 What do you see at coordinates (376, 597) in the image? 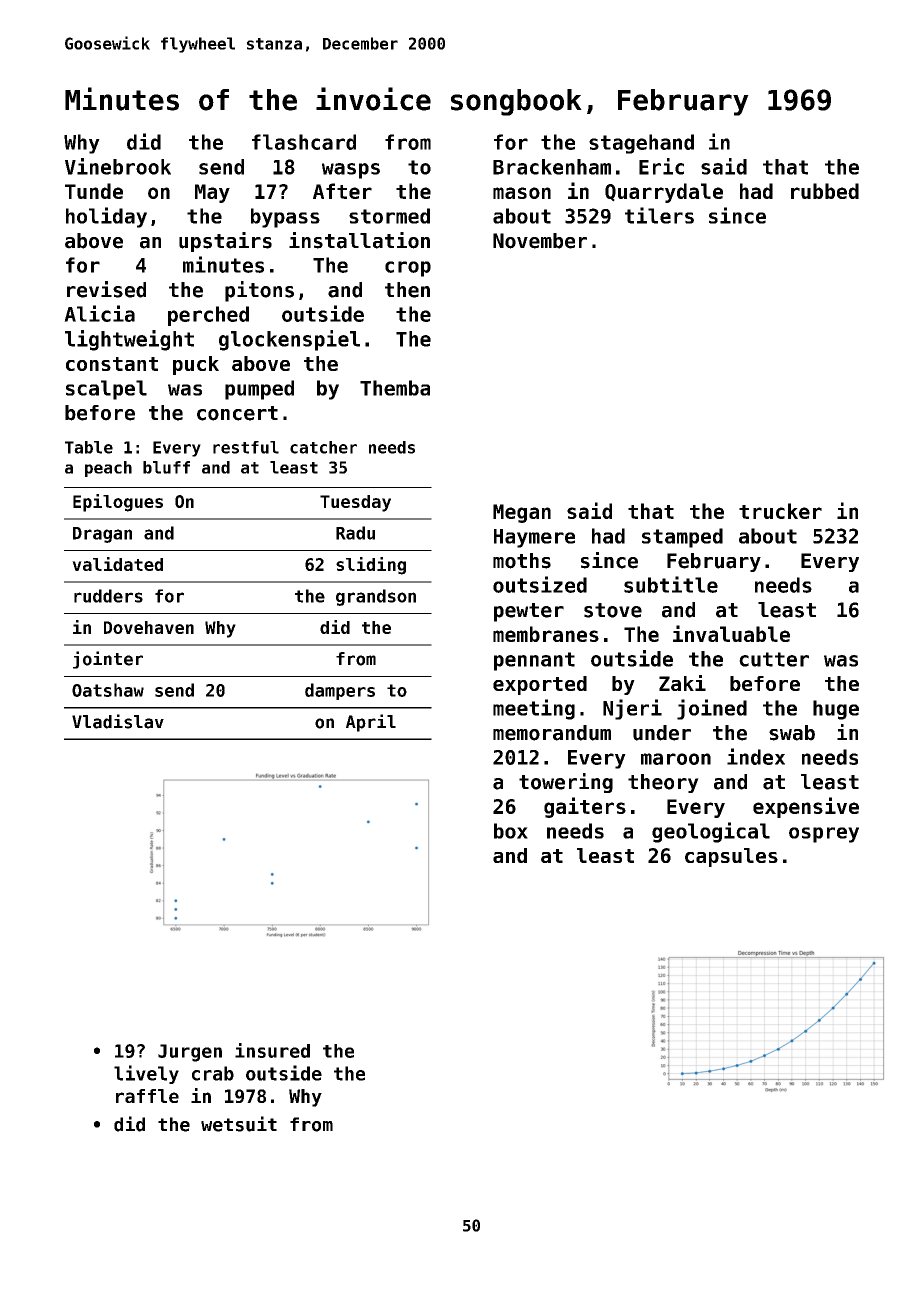
I see `grandson` at bounding box center [376, 597].
